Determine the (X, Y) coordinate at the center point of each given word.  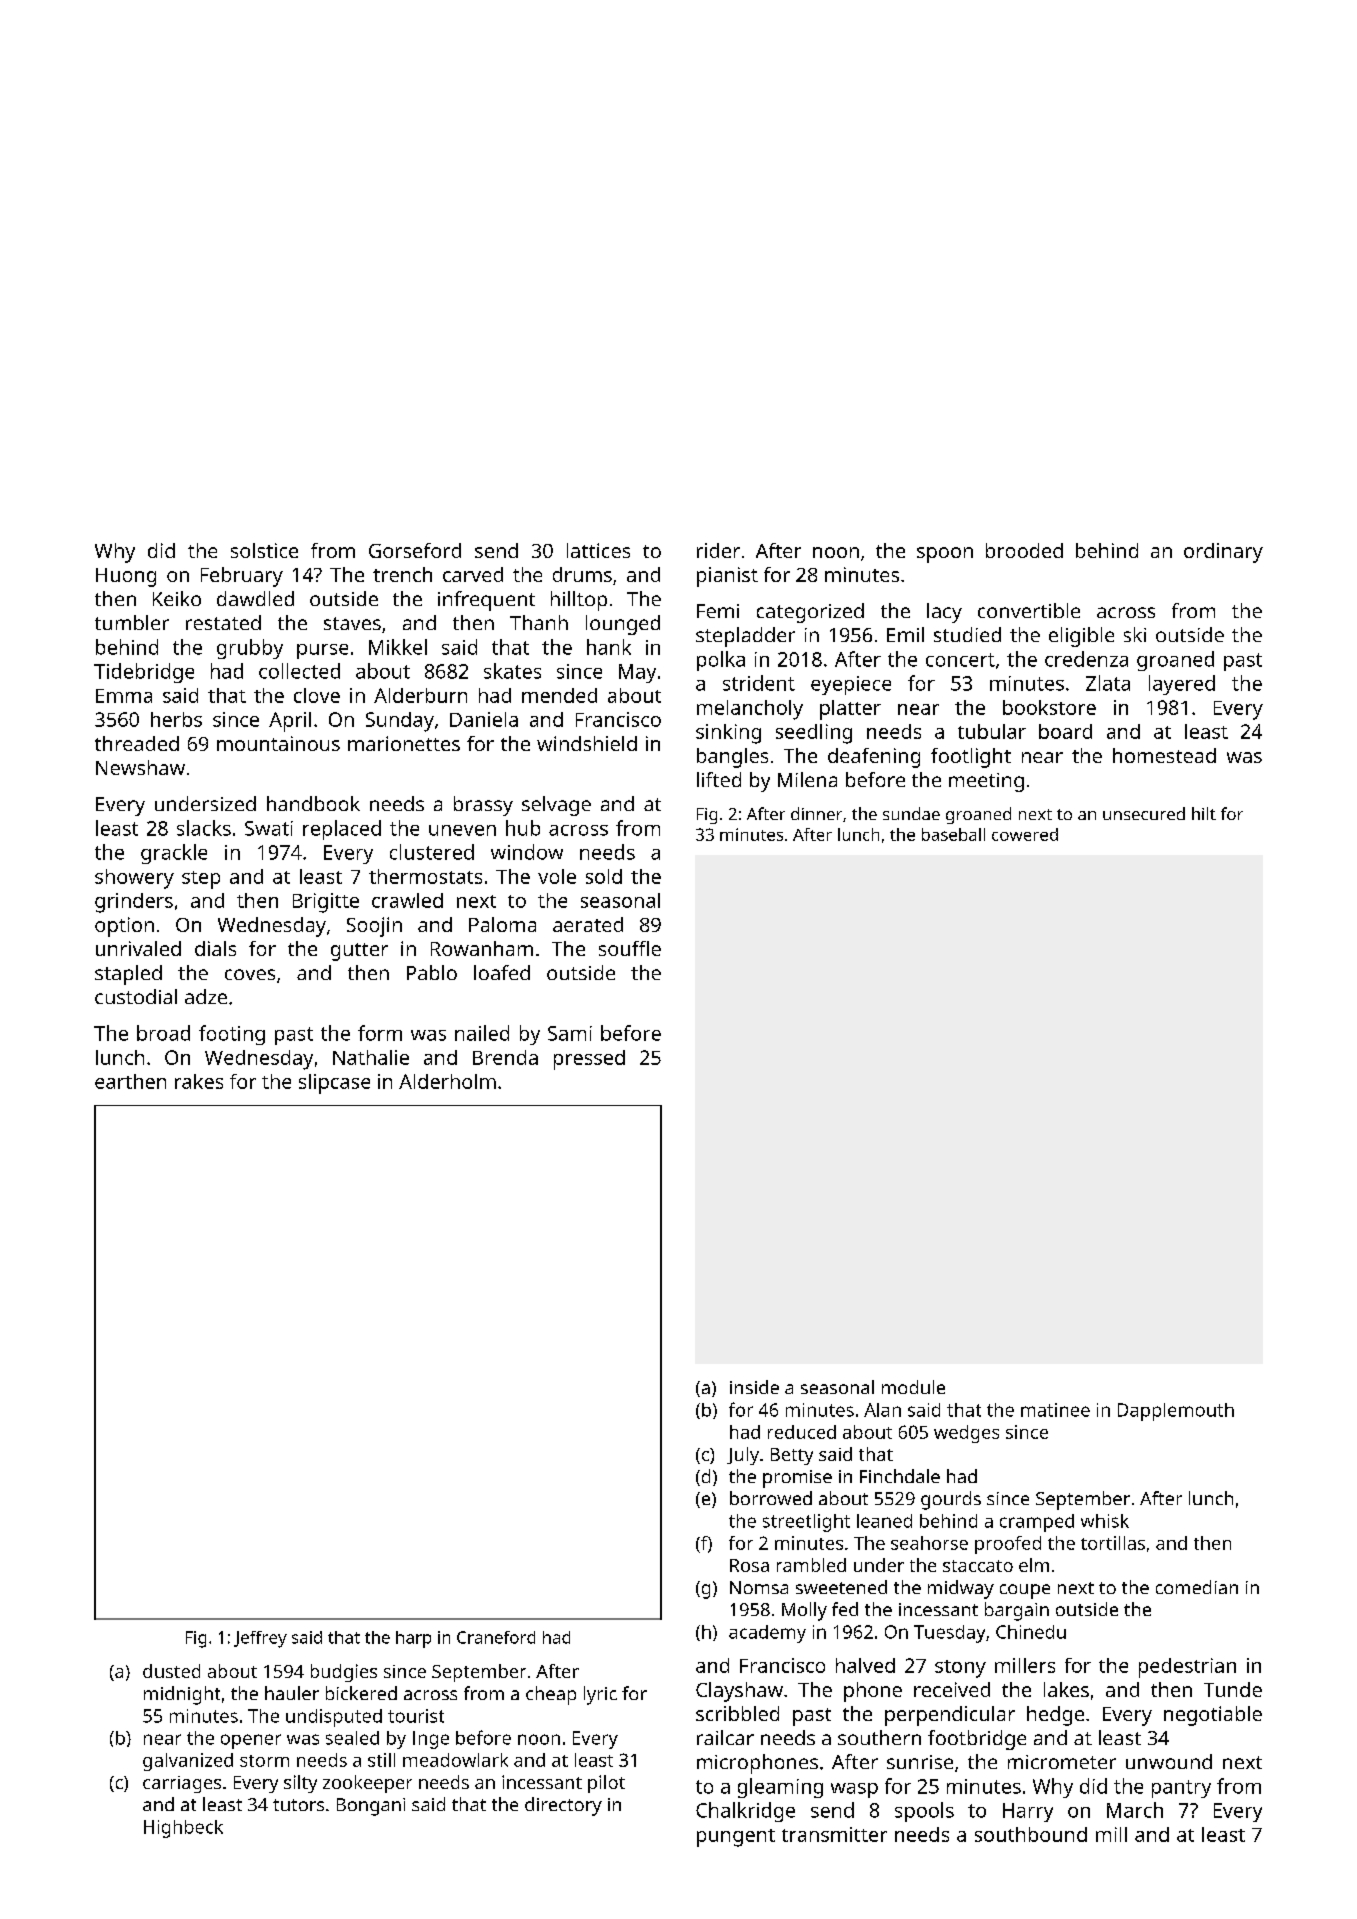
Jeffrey (260, 1639)
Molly (804, 1611)
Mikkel (398, 647)
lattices (598, 550)
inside (754, 1387)
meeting (986, 782)
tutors (298, 1805)
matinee (1055, 1410)
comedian (1197, 1587)
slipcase (334, 1084)
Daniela (484, 719)
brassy (483, 806)
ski (1135, 634)
